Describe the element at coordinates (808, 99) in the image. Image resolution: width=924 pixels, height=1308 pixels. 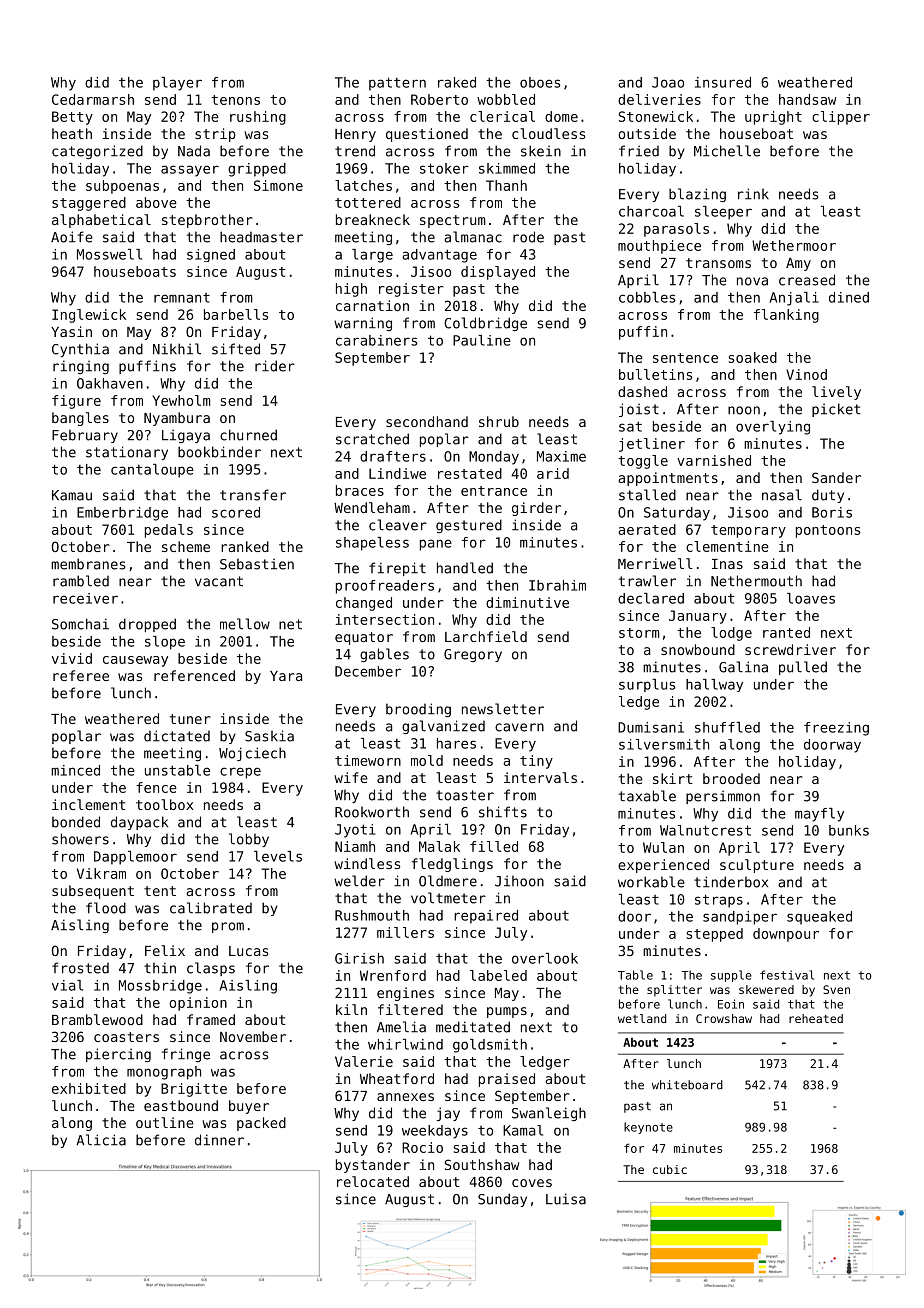
I see `handsaw` at that location.
